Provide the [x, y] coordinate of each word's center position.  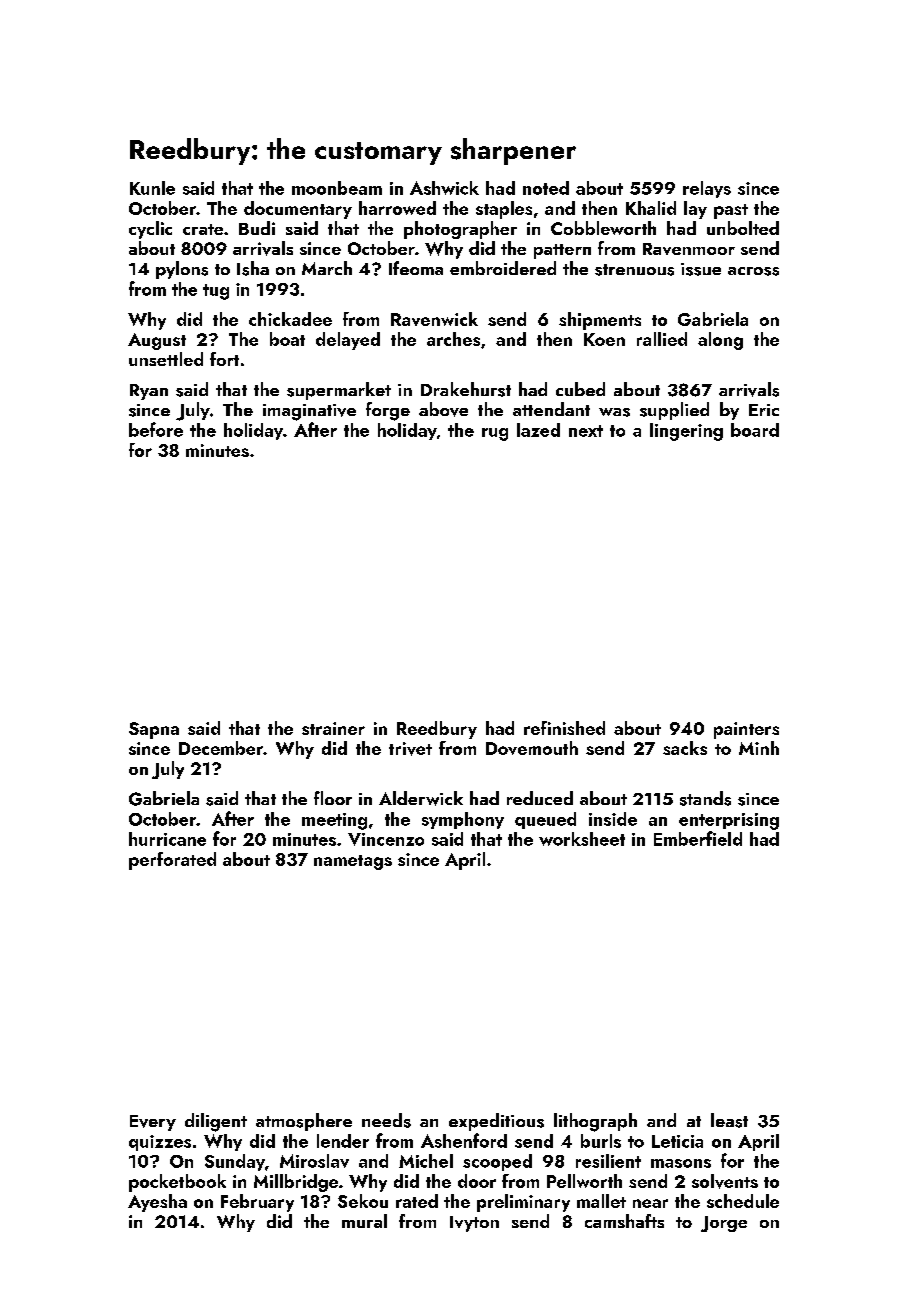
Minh [759, 748]
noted [546, 188]
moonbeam [337, 188]
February [257, 1203]
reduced [540, 798]
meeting [334, 821]
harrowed [397, 208]
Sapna [154, 730]
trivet [410, 749]
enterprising [729, 821]
